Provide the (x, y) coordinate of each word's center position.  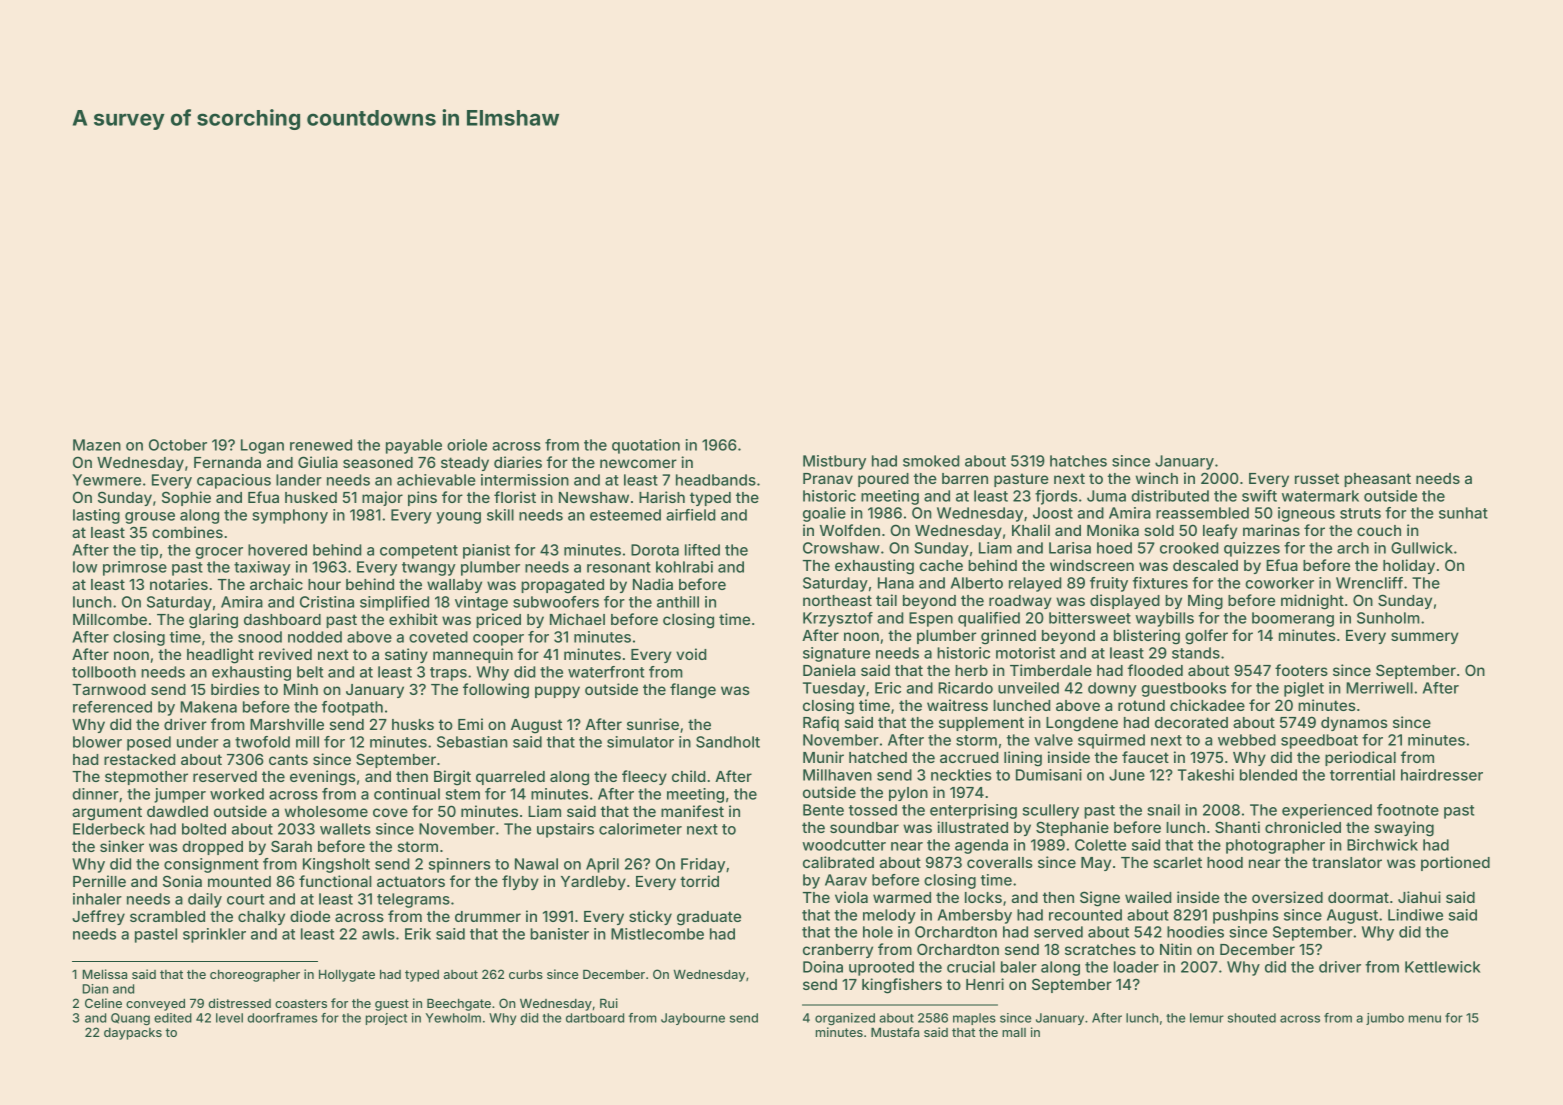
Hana (896, 583)
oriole (467, 445)
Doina (823, 967)
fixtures (1160, 583)
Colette (1100, 845)
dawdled (177, 811)
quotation (646, 446)
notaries (179, 584)
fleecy (644, 777)
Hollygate (347, 975)
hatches (1078, 461)
